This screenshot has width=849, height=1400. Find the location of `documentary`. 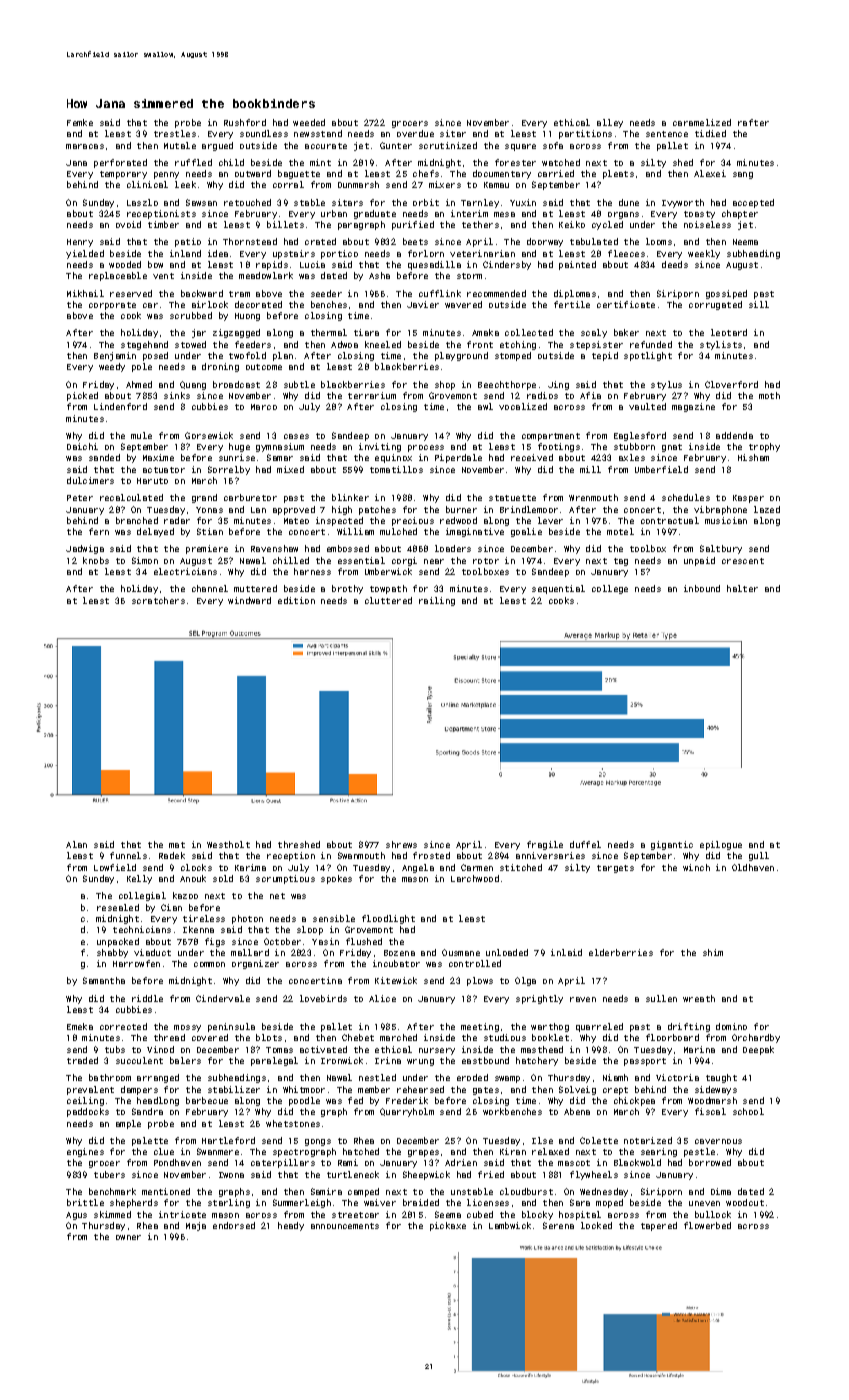

documentary is located at coordinates (502, 174).
